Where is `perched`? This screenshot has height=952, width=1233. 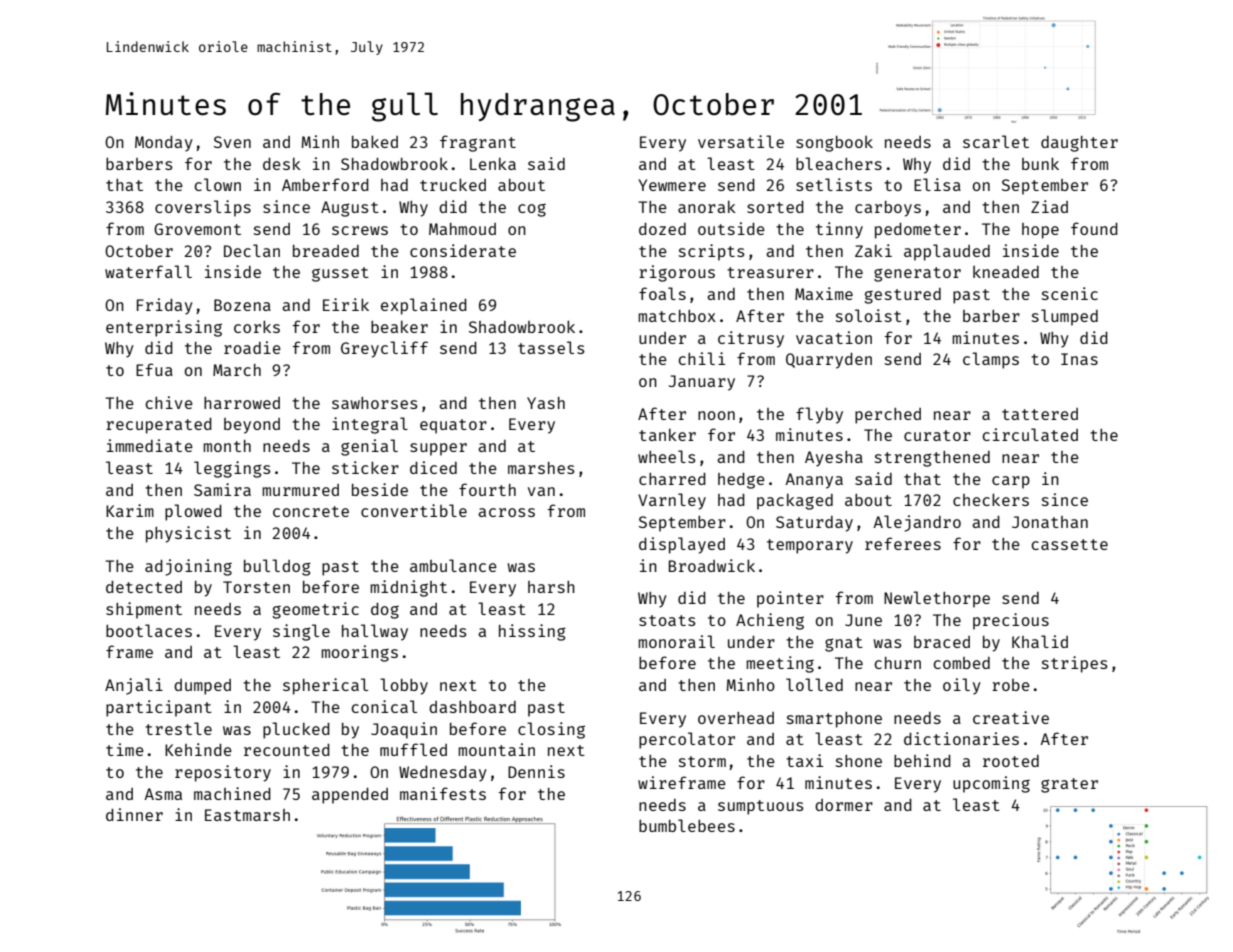
perched is located at coordinates (888, 416).
